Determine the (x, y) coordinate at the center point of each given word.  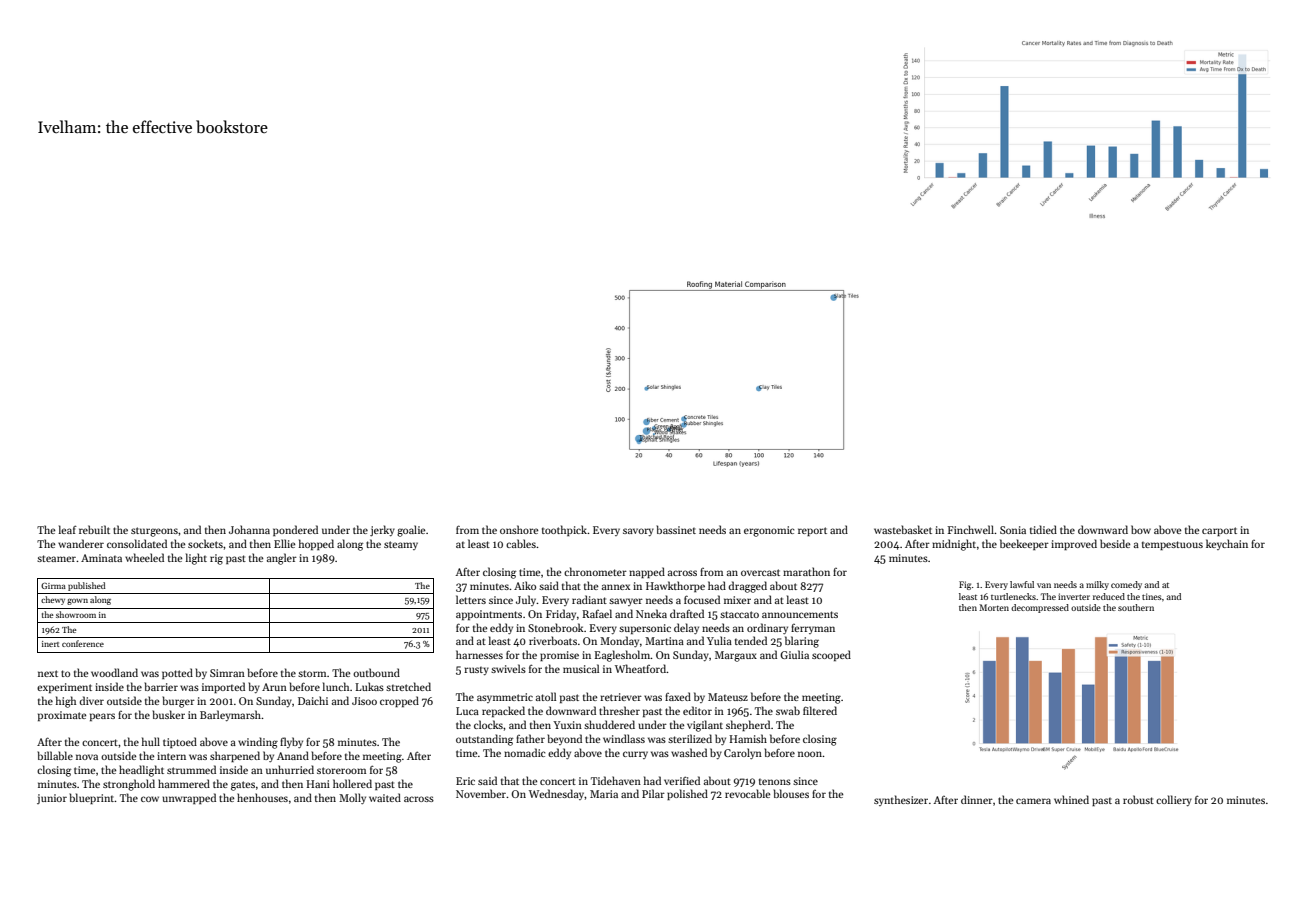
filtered (820, 710)
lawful (1022, 584)
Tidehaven (616, 780)
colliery (1174, 800)
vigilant (705, 726)
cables (521, 543)
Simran (227, 673)
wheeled (144, 557)
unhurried (290, 769)
